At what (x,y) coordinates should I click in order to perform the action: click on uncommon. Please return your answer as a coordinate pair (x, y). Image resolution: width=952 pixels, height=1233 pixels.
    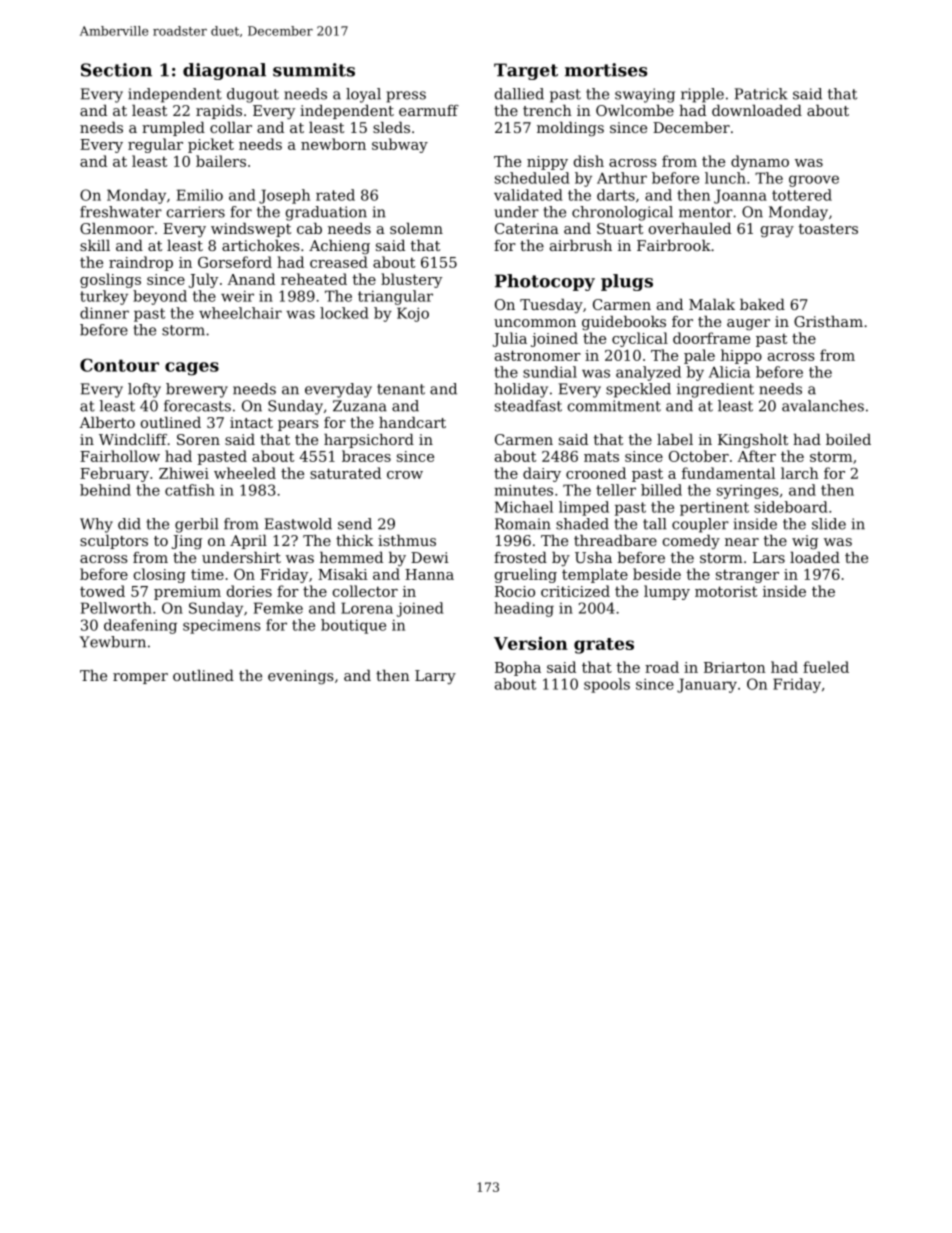
    Looking at the image, I should click on (535, 323).
